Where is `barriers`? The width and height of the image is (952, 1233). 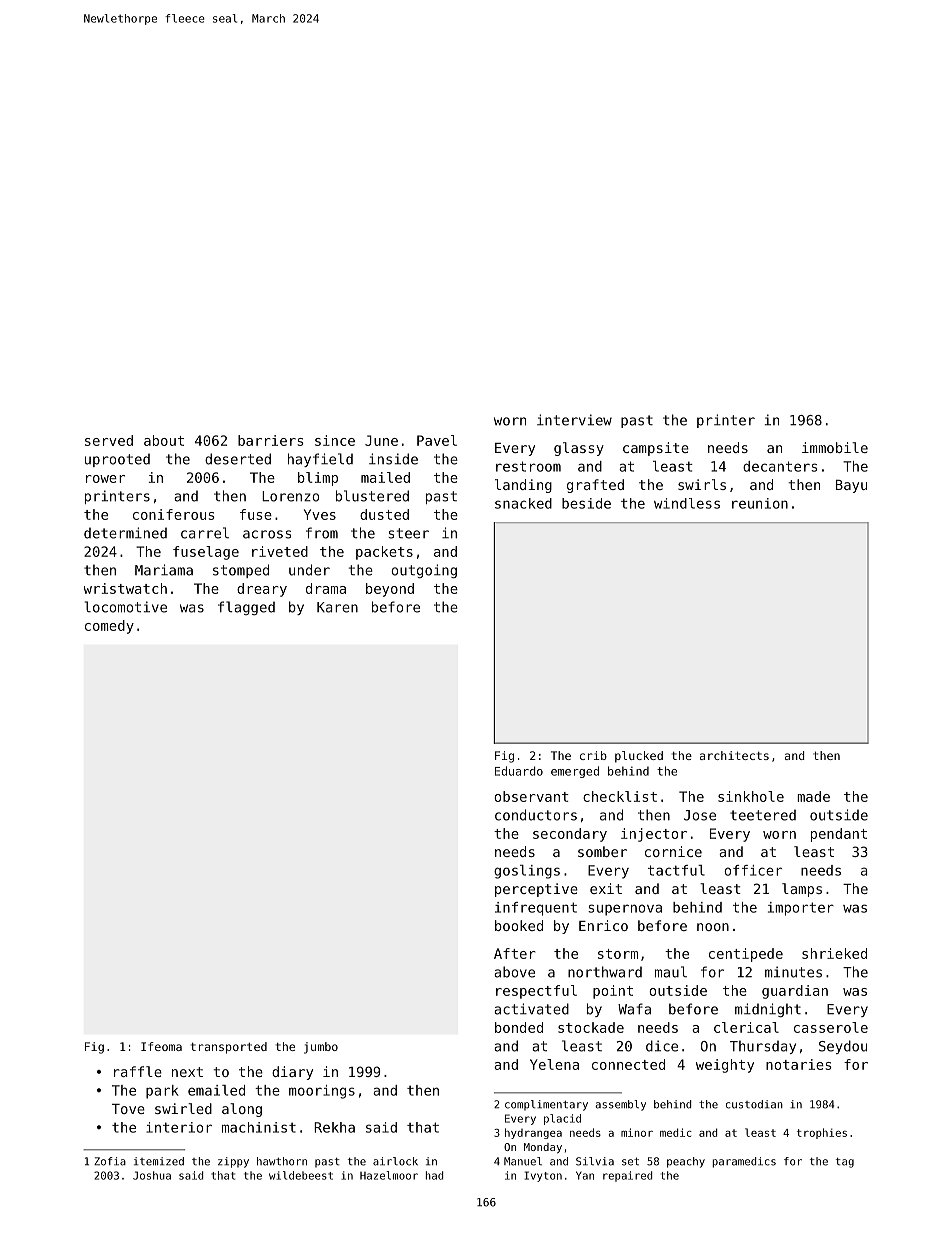
barriers is located at coordinates (271, 440).
